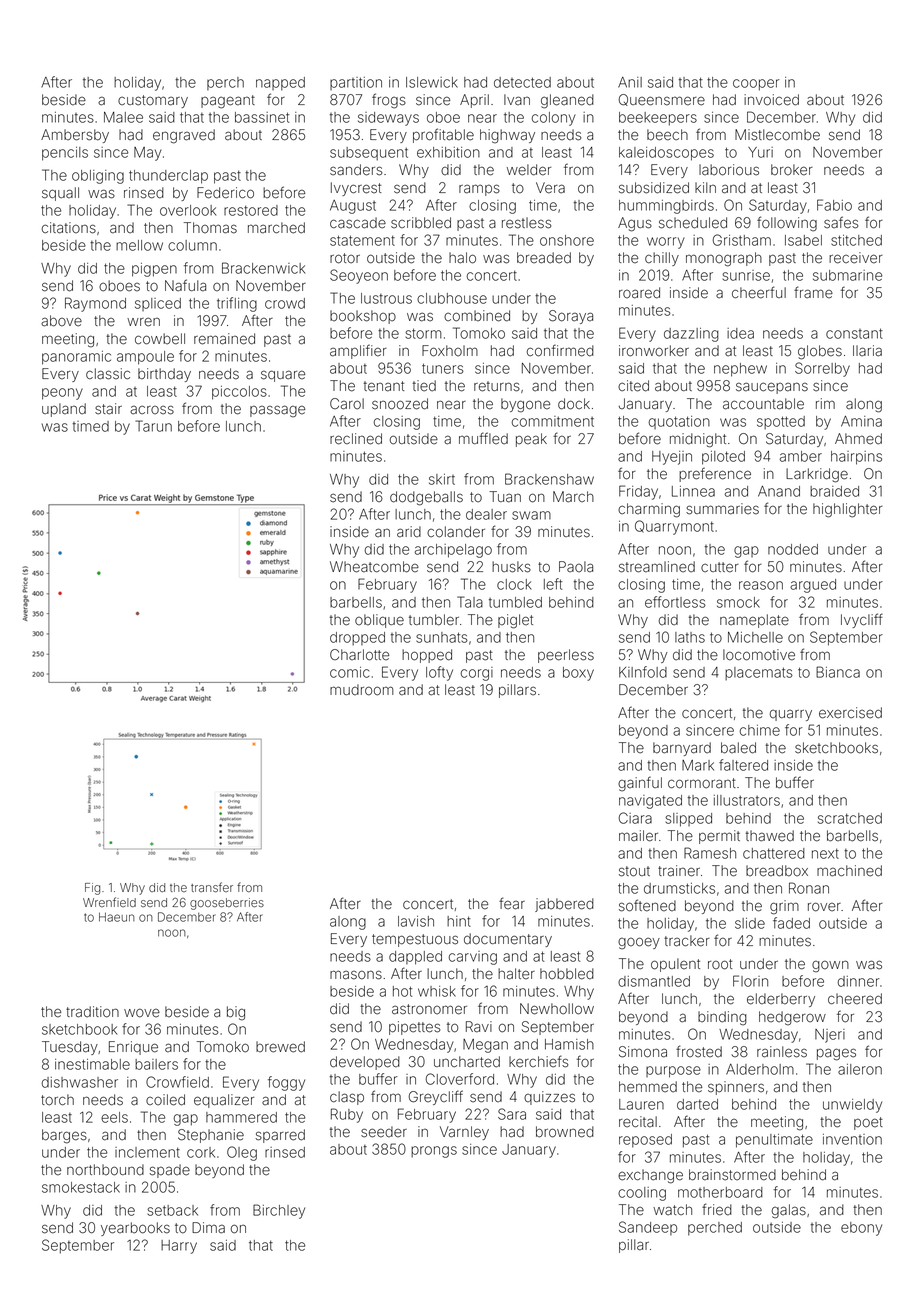  Describe the element at coordinates (135, 1229) in the image. I see `yearbooks` at that location.
